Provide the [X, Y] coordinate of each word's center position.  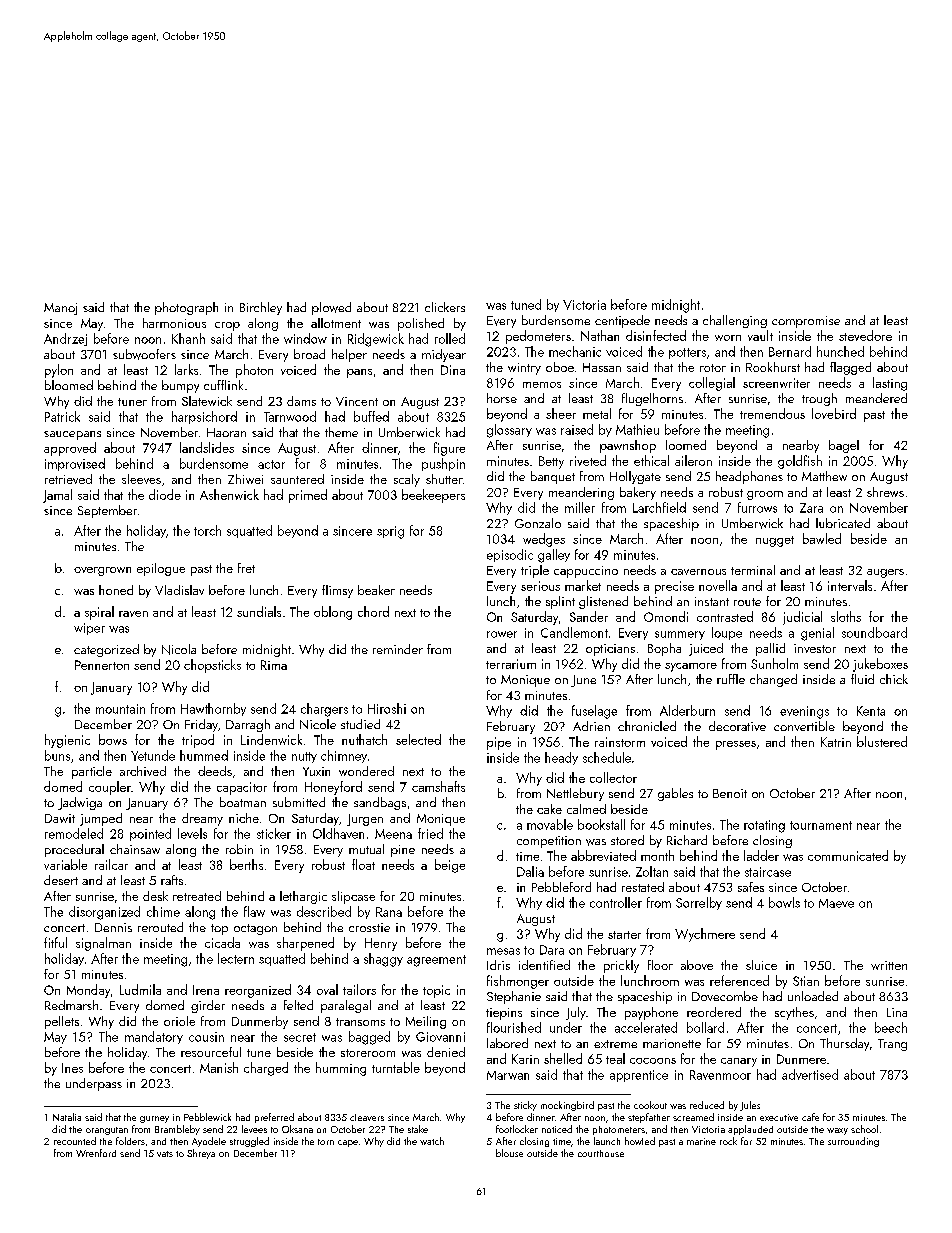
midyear [444, 355]
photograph [186, 308]
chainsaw [135, 849]
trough [819, 399]
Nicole [318, 724]
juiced [706, 649]
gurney [154, 1119]
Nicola [179, 649]
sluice [761, 965]
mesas [503, 951]
